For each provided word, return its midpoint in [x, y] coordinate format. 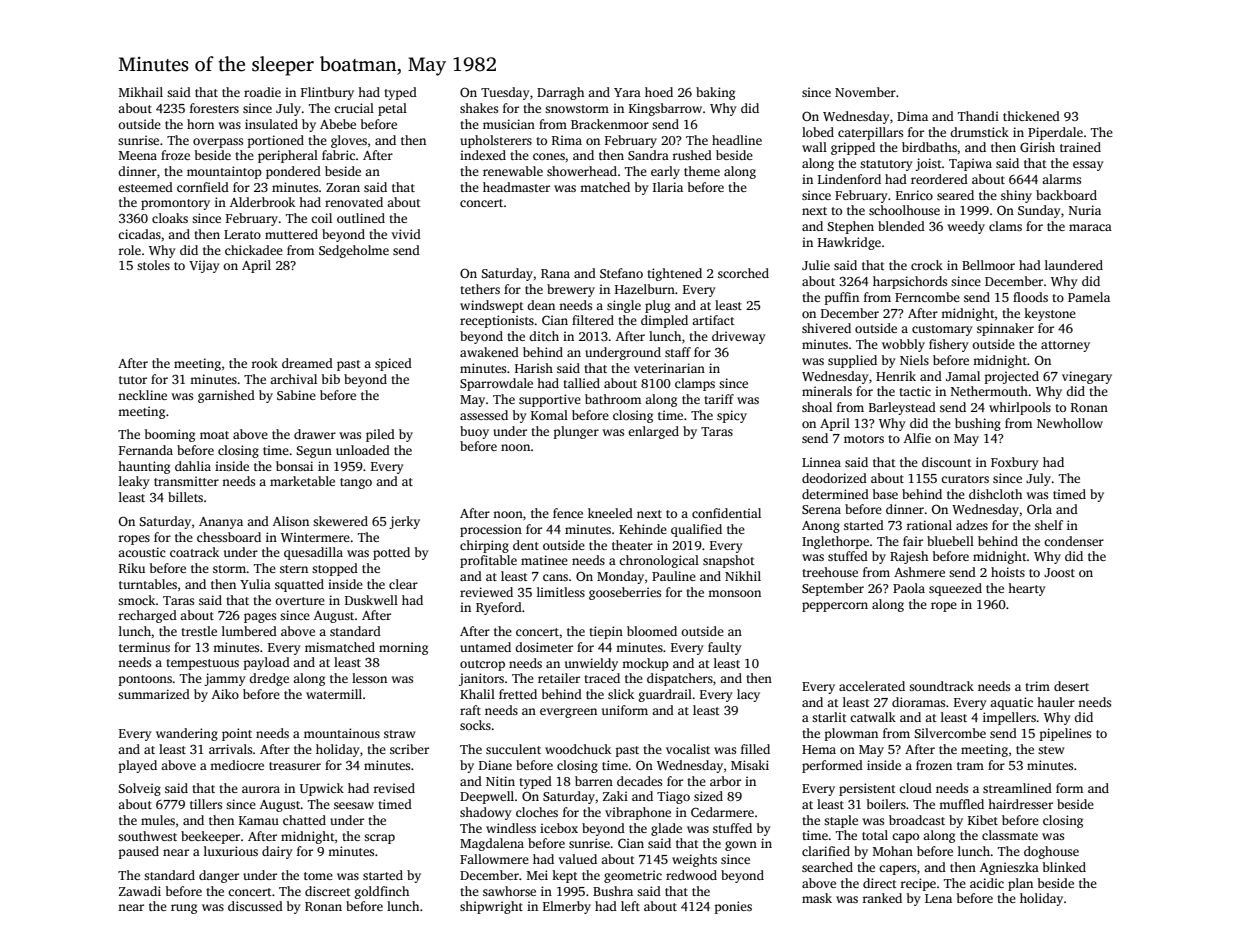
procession [491, 530]
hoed [659, 92]
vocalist [688, 749]
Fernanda [146, 450]
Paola [909, 588]
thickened [1031, 116]
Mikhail [141, 92]
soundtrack [941, 686]
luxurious [231, 851]
